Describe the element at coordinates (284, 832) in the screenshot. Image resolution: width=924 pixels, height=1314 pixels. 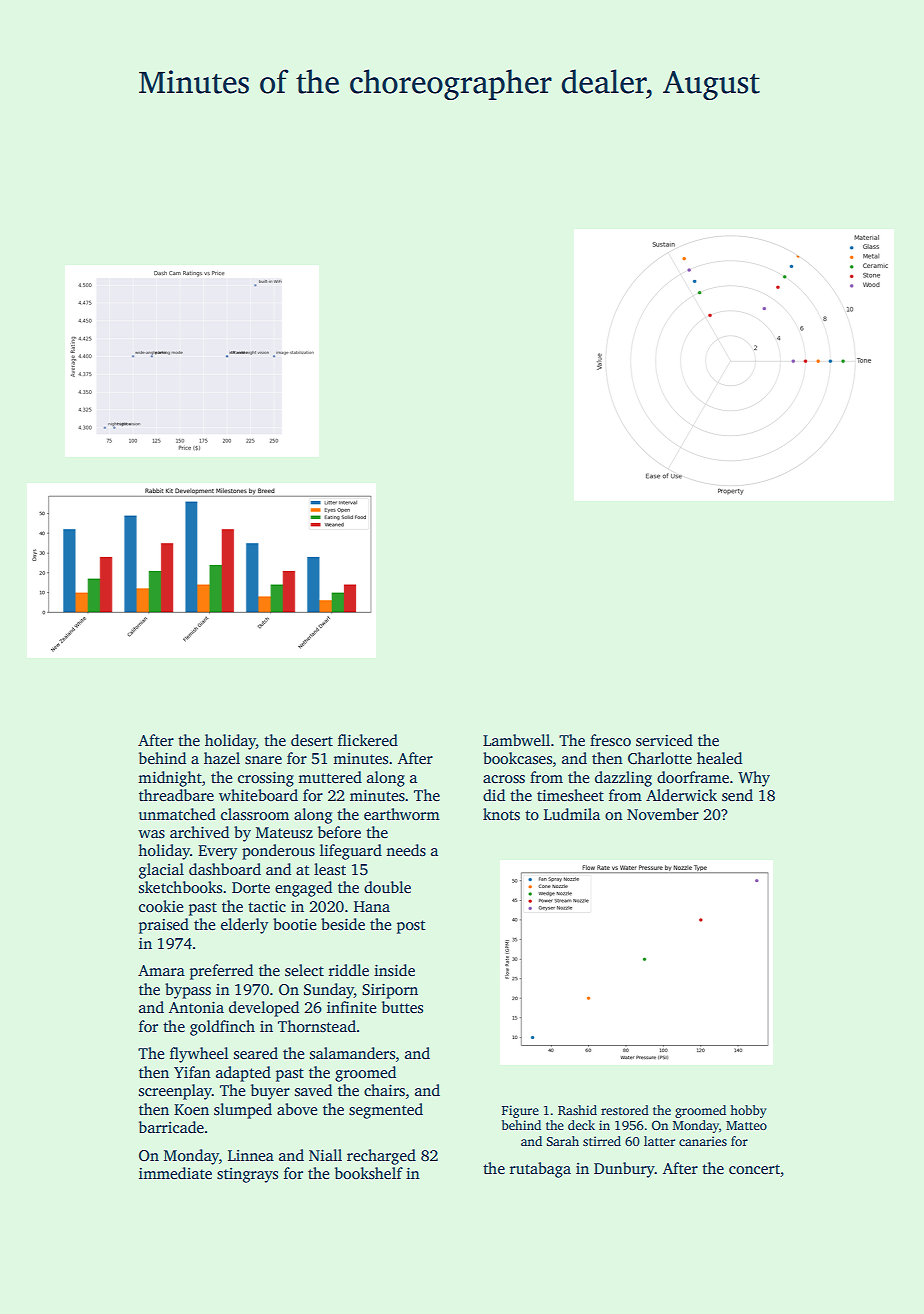
I see `Mateusz` at that location.
